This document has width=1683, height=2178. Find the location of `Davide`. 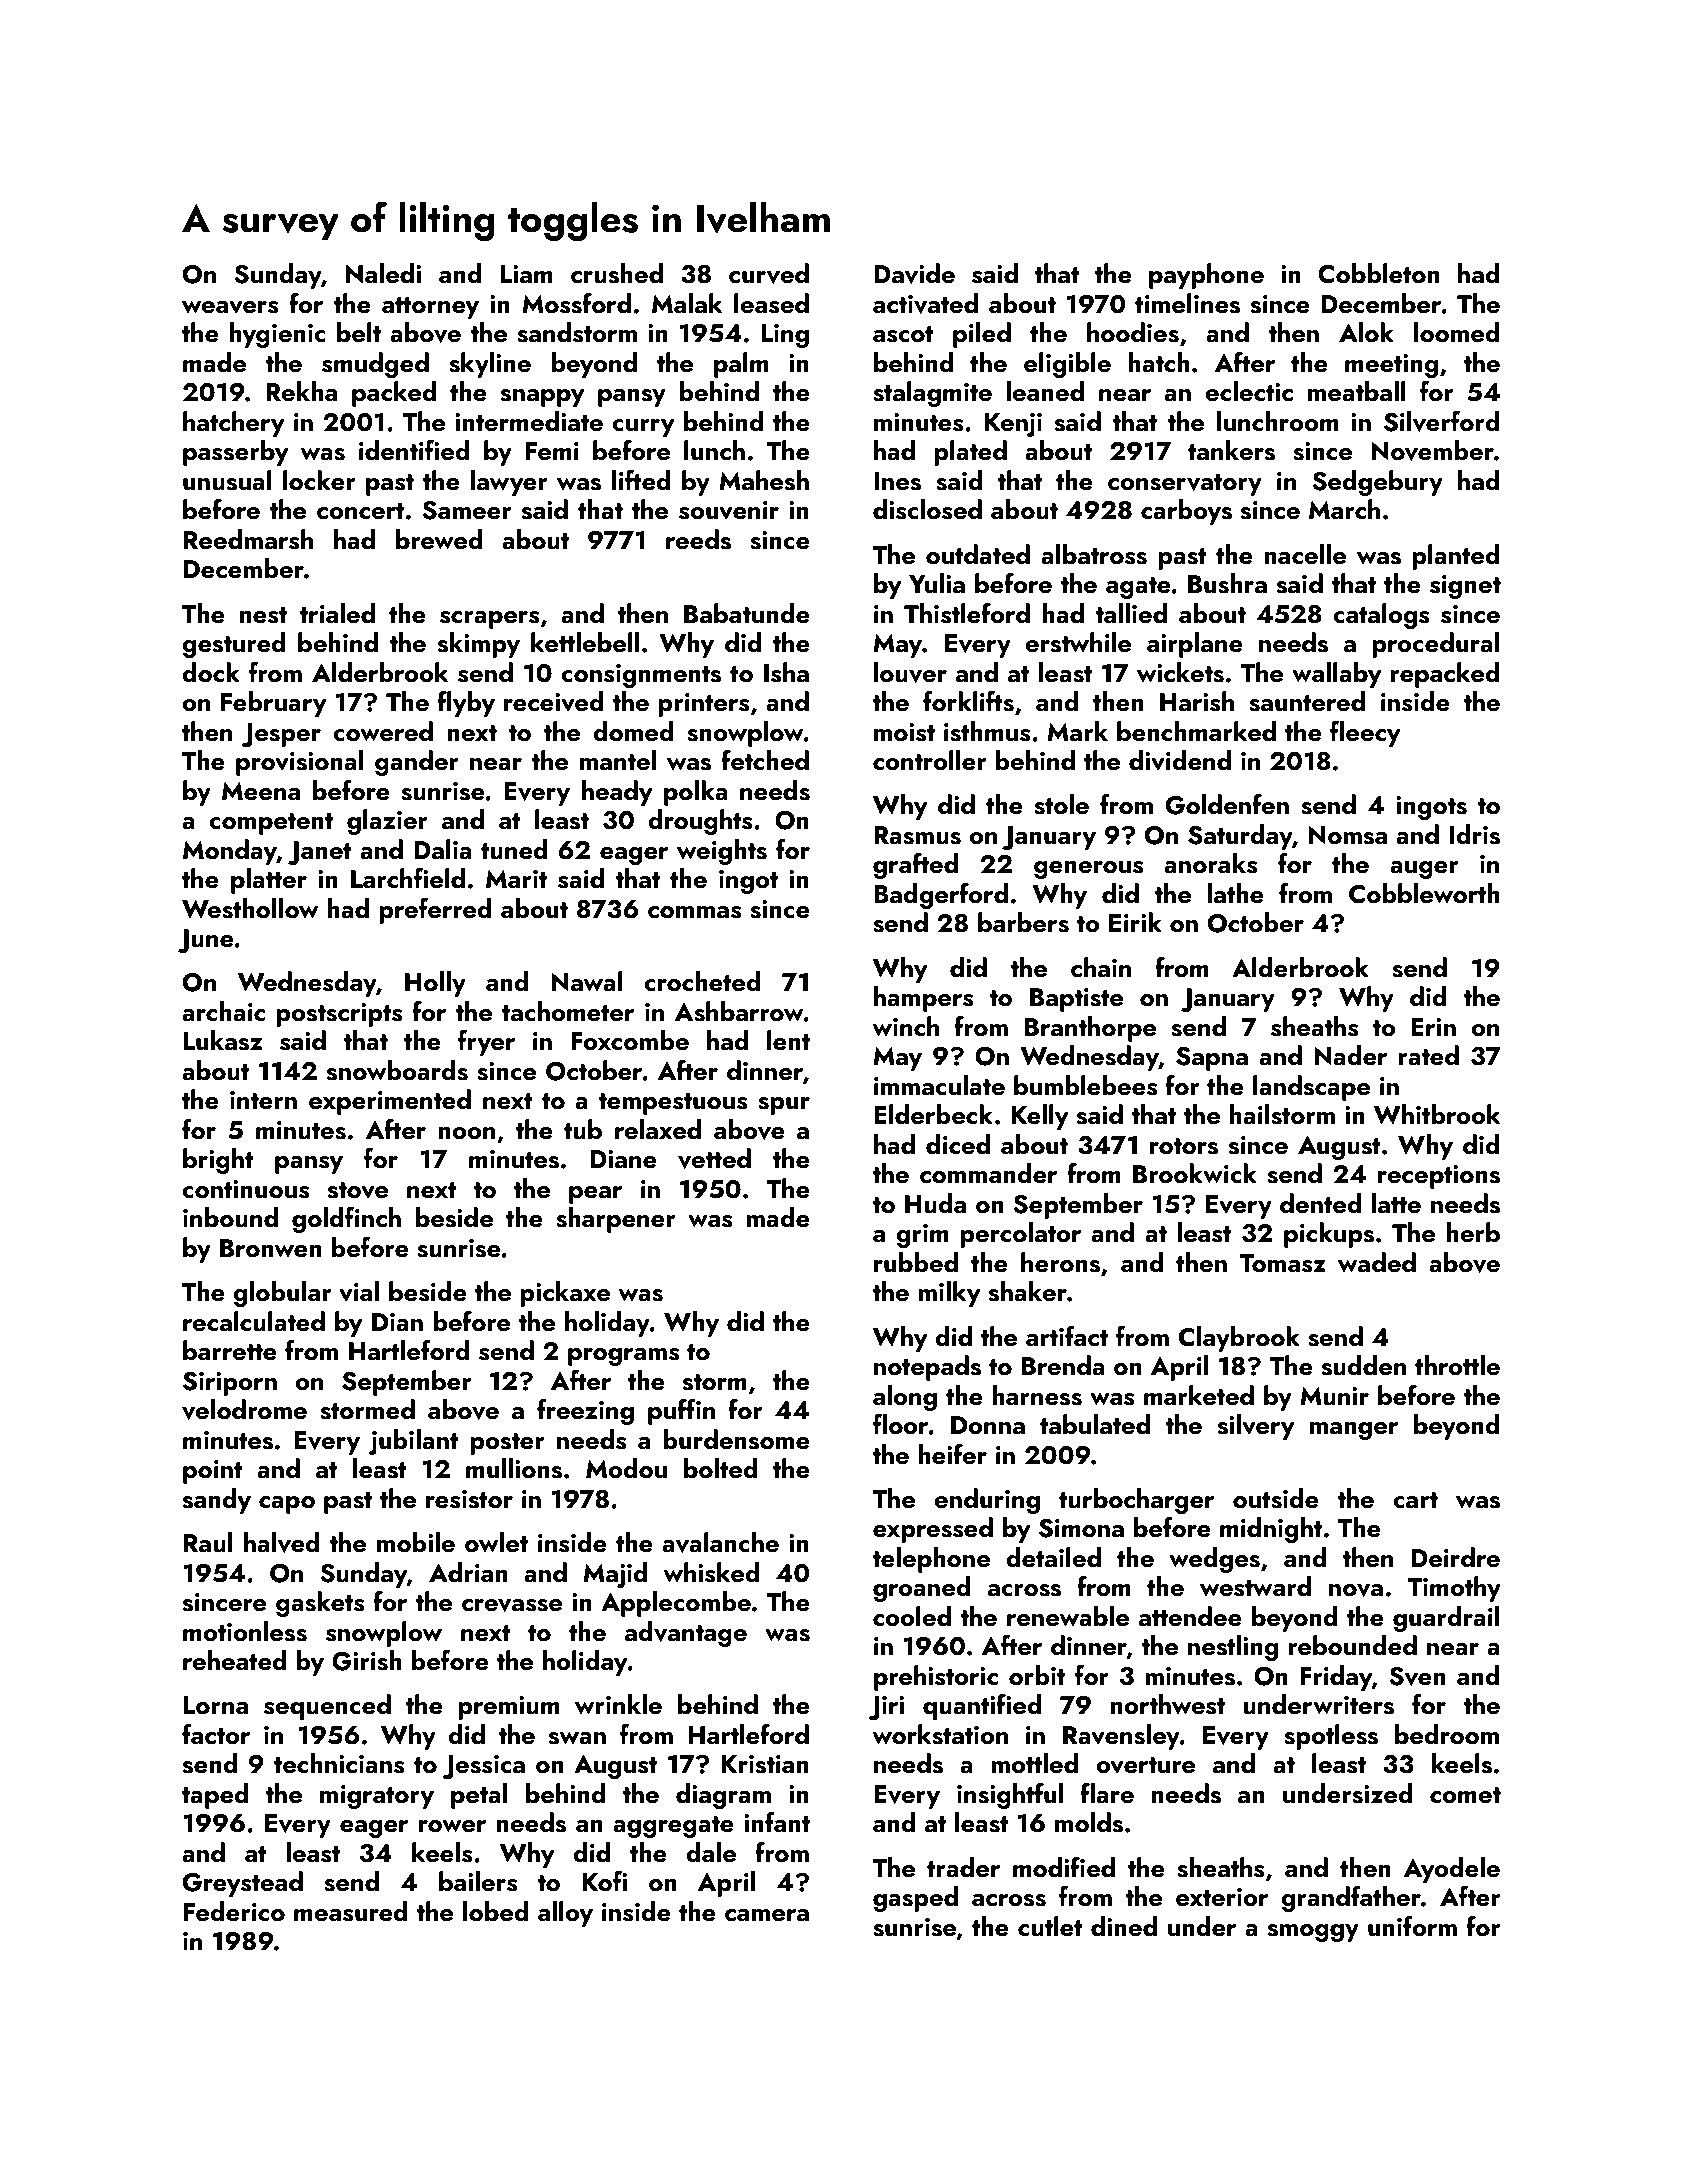

Davide is located at coordinates (914, 273).
